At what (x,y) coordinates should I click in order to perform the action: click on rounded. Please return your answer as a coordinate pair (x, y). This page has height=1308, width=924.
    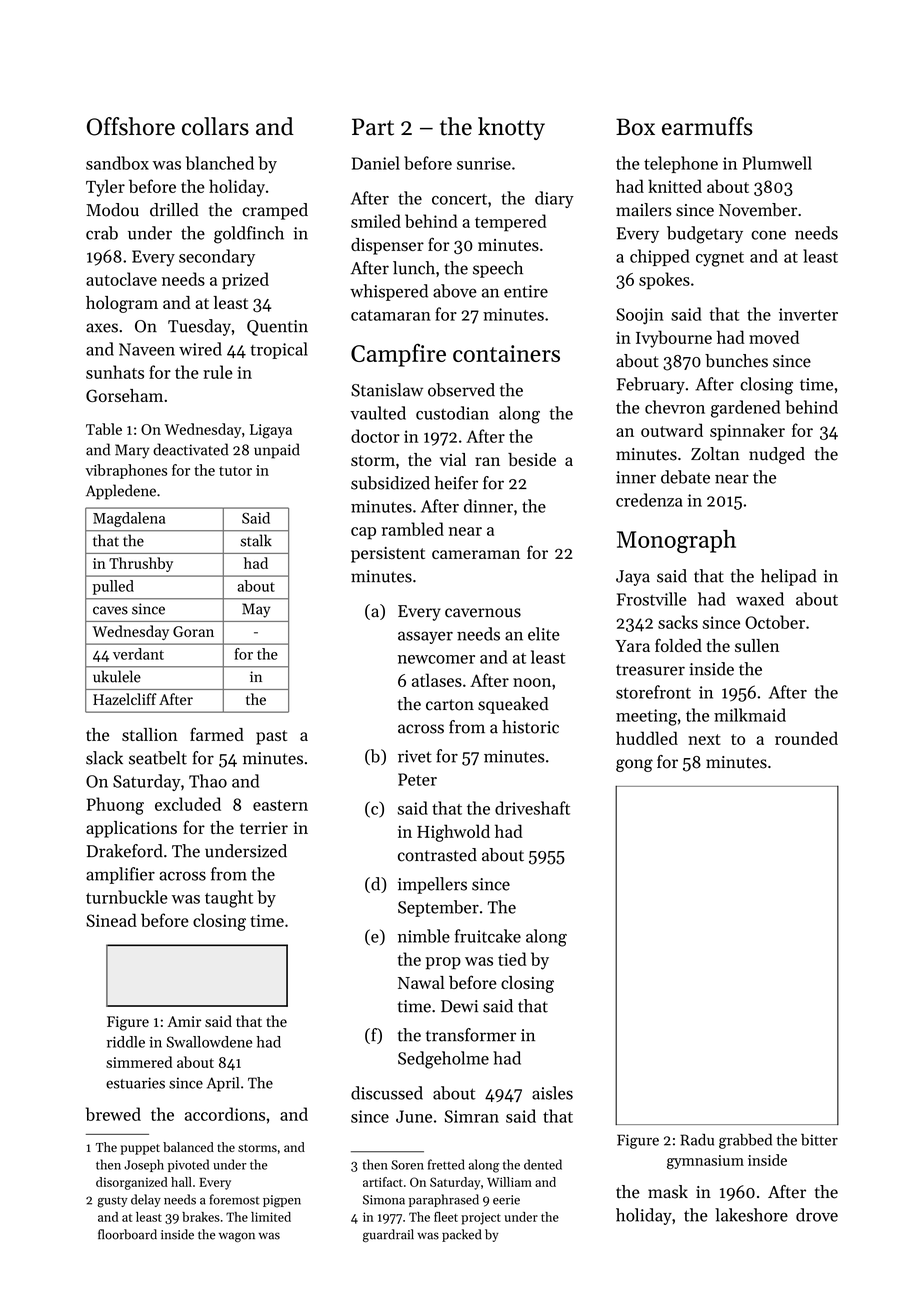
    Looking at the image, I should click on (806, 738).
